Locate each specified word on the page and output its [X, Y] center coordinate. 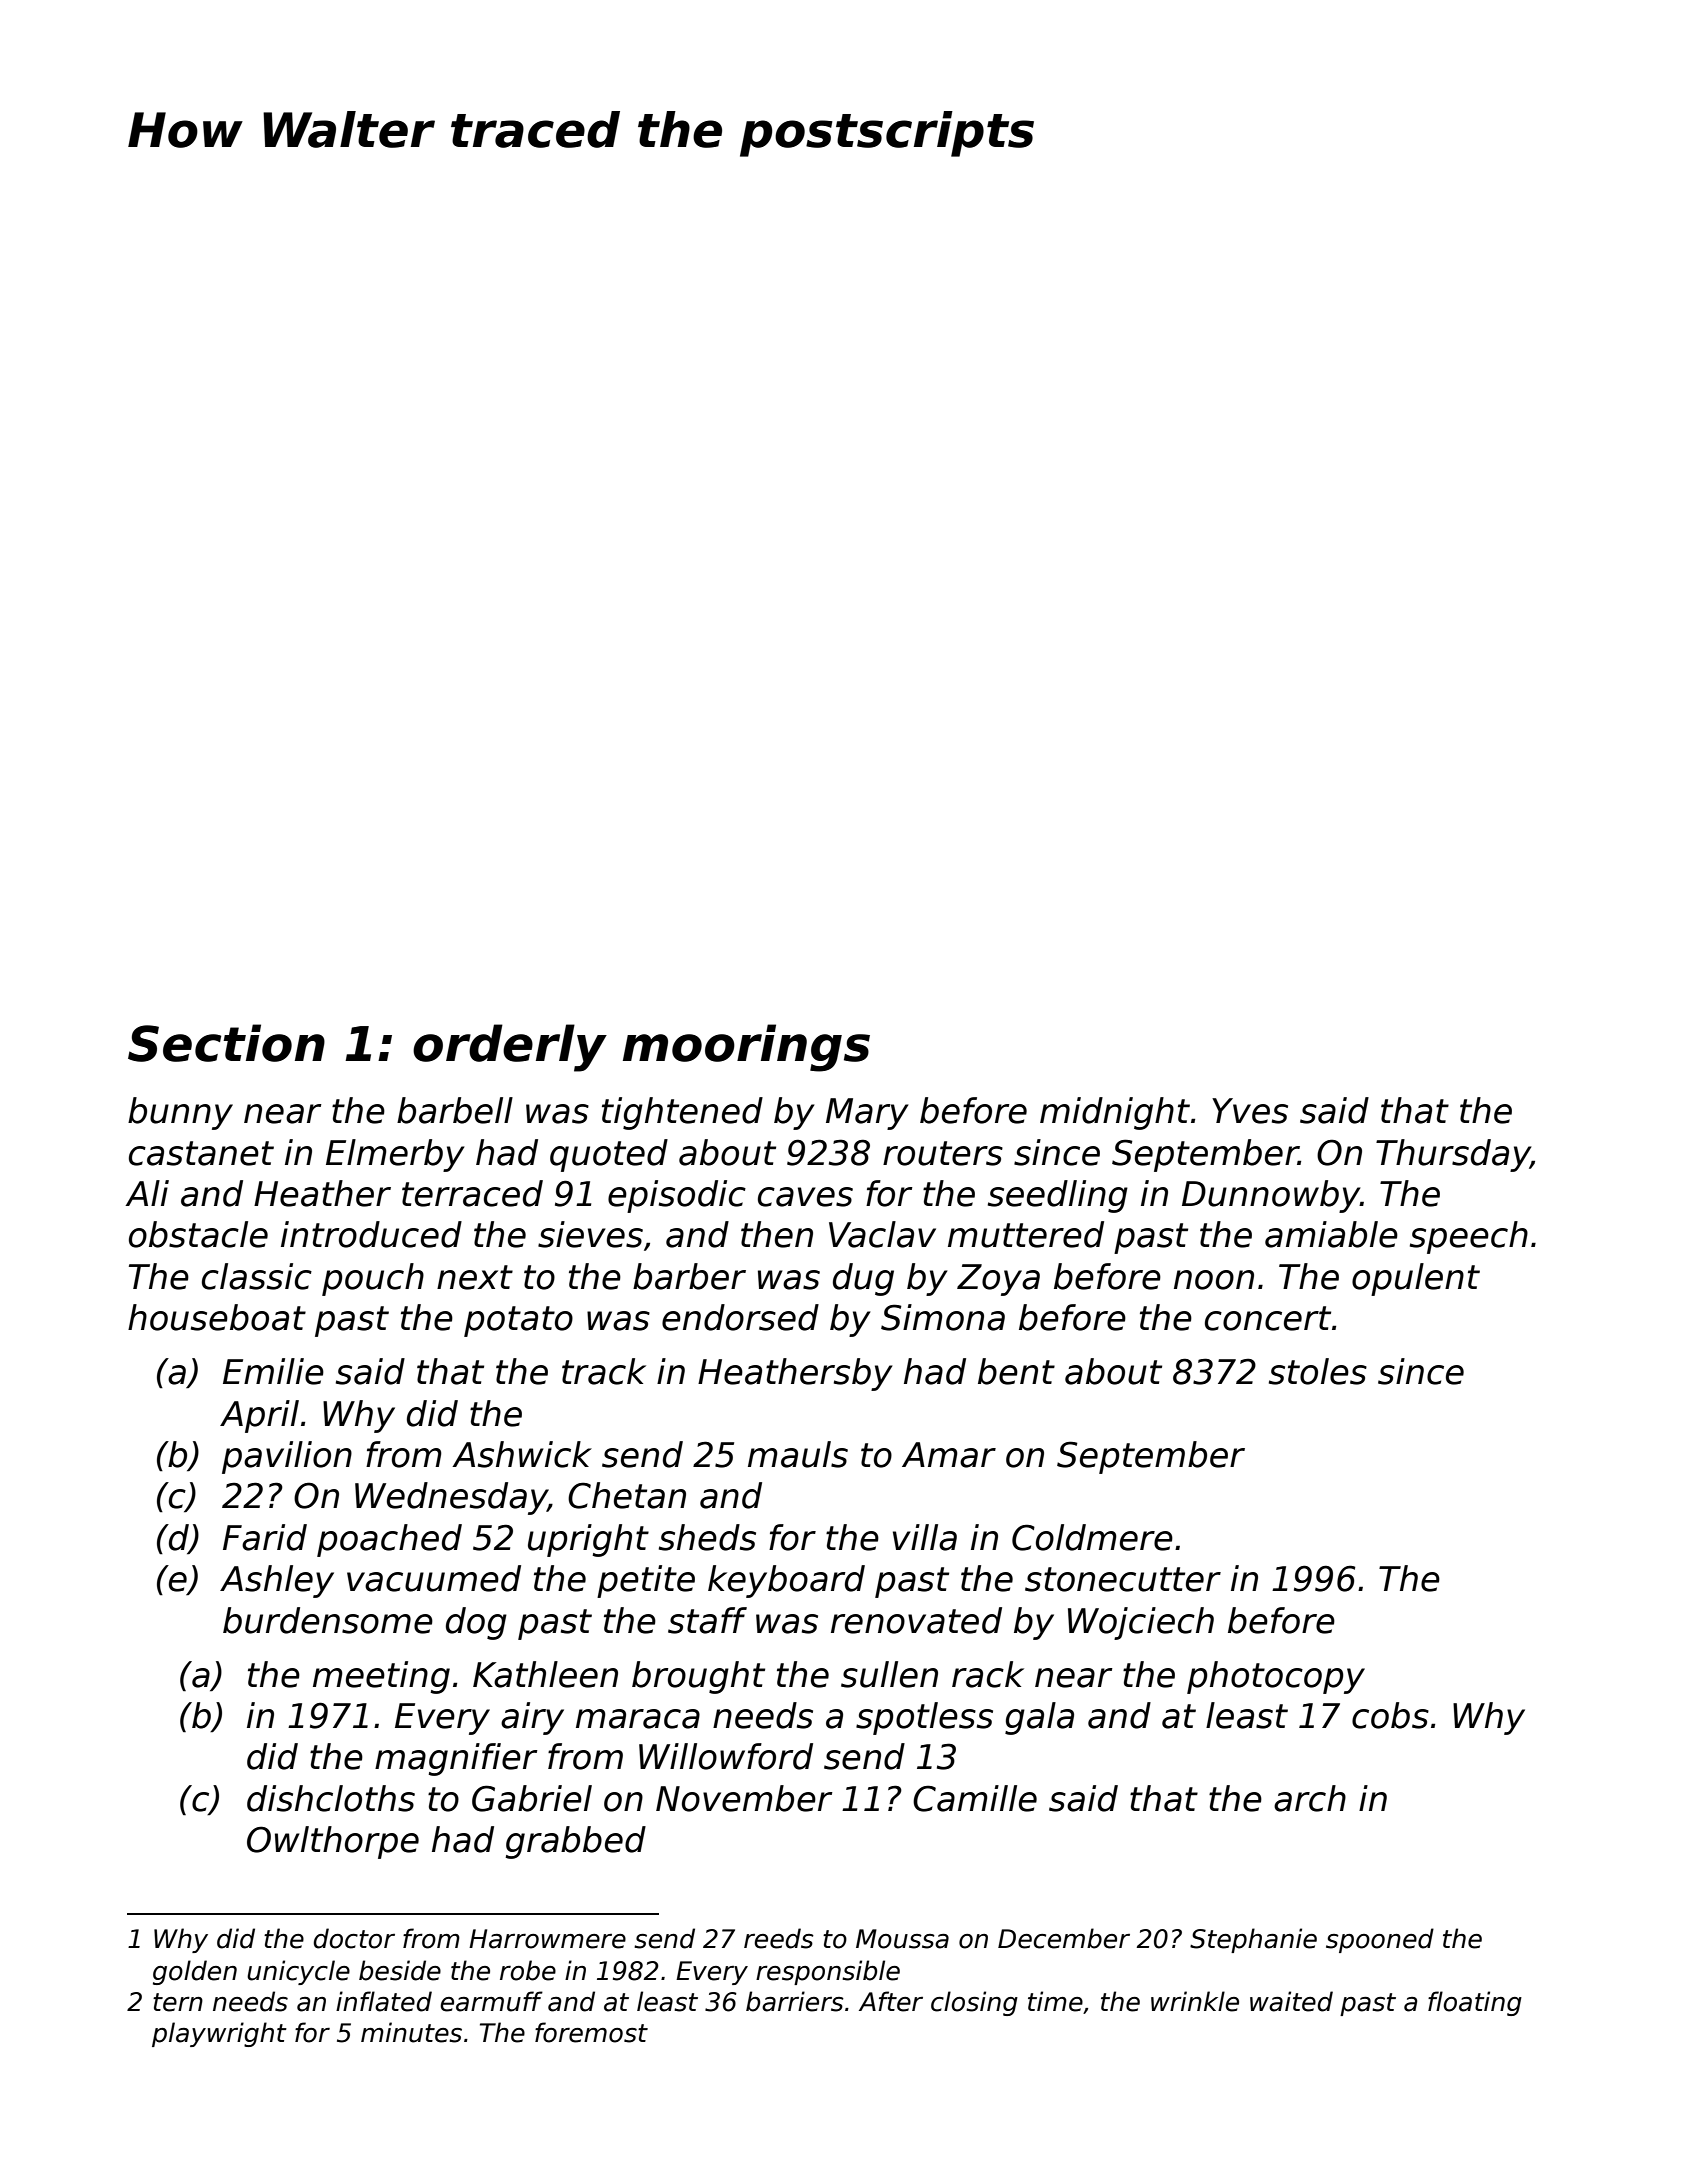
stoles [1318, 1371]
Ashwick [522, 1454]
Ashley [277, 1581]
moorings [746, 1048]
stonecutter [1123, 1579]
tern [178, 2002]
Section [226, 1043]
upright [588, 1540]
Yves [1250, 1111]
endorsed [740, 1317]
